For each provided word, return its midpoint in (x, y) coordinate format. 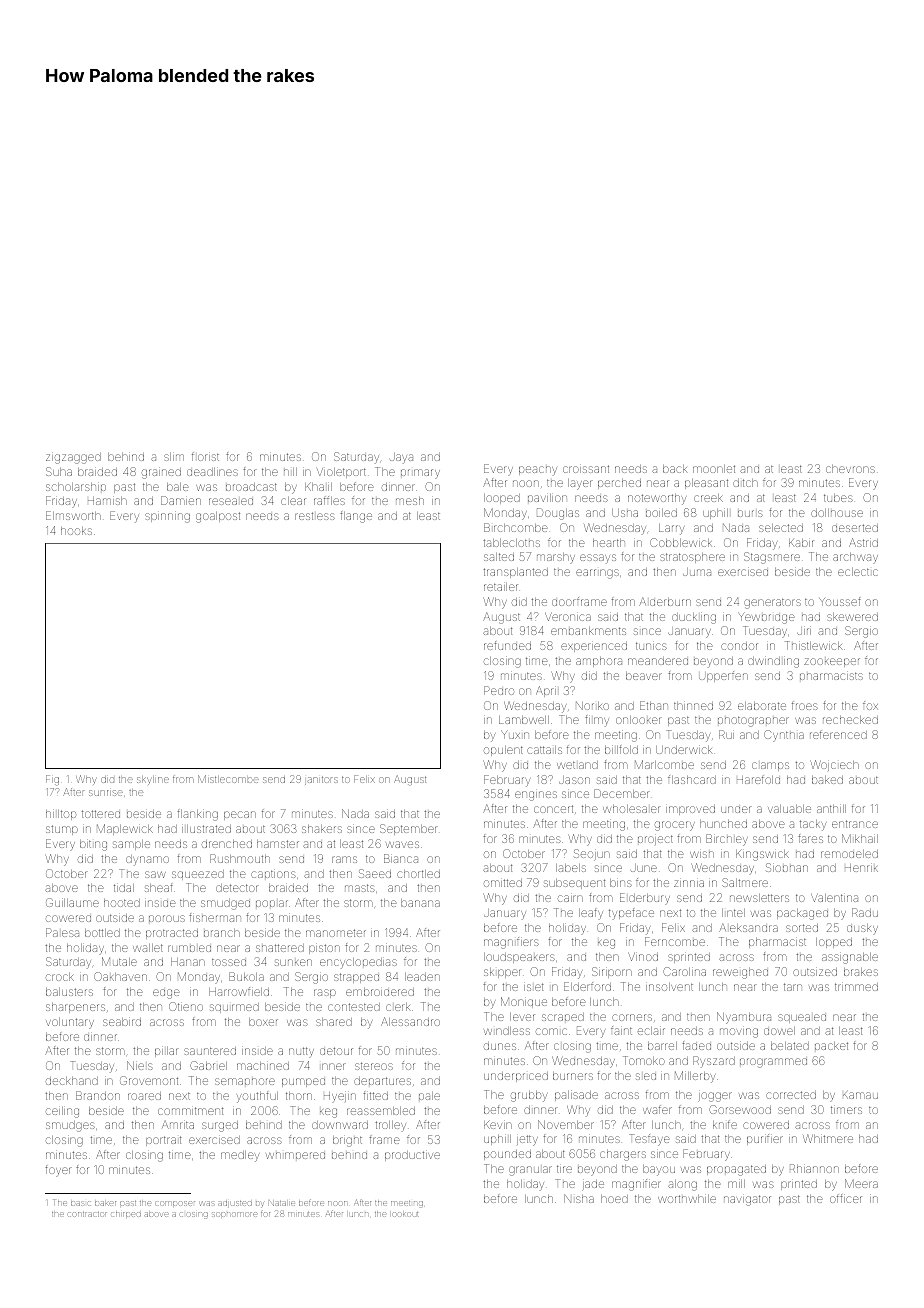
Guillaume (72, 902)
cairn (570, 898)
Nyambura (744, 1018)
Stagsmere (772, 558)
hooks (76, 531)
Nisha (579, 1198)
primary (420, 474)
